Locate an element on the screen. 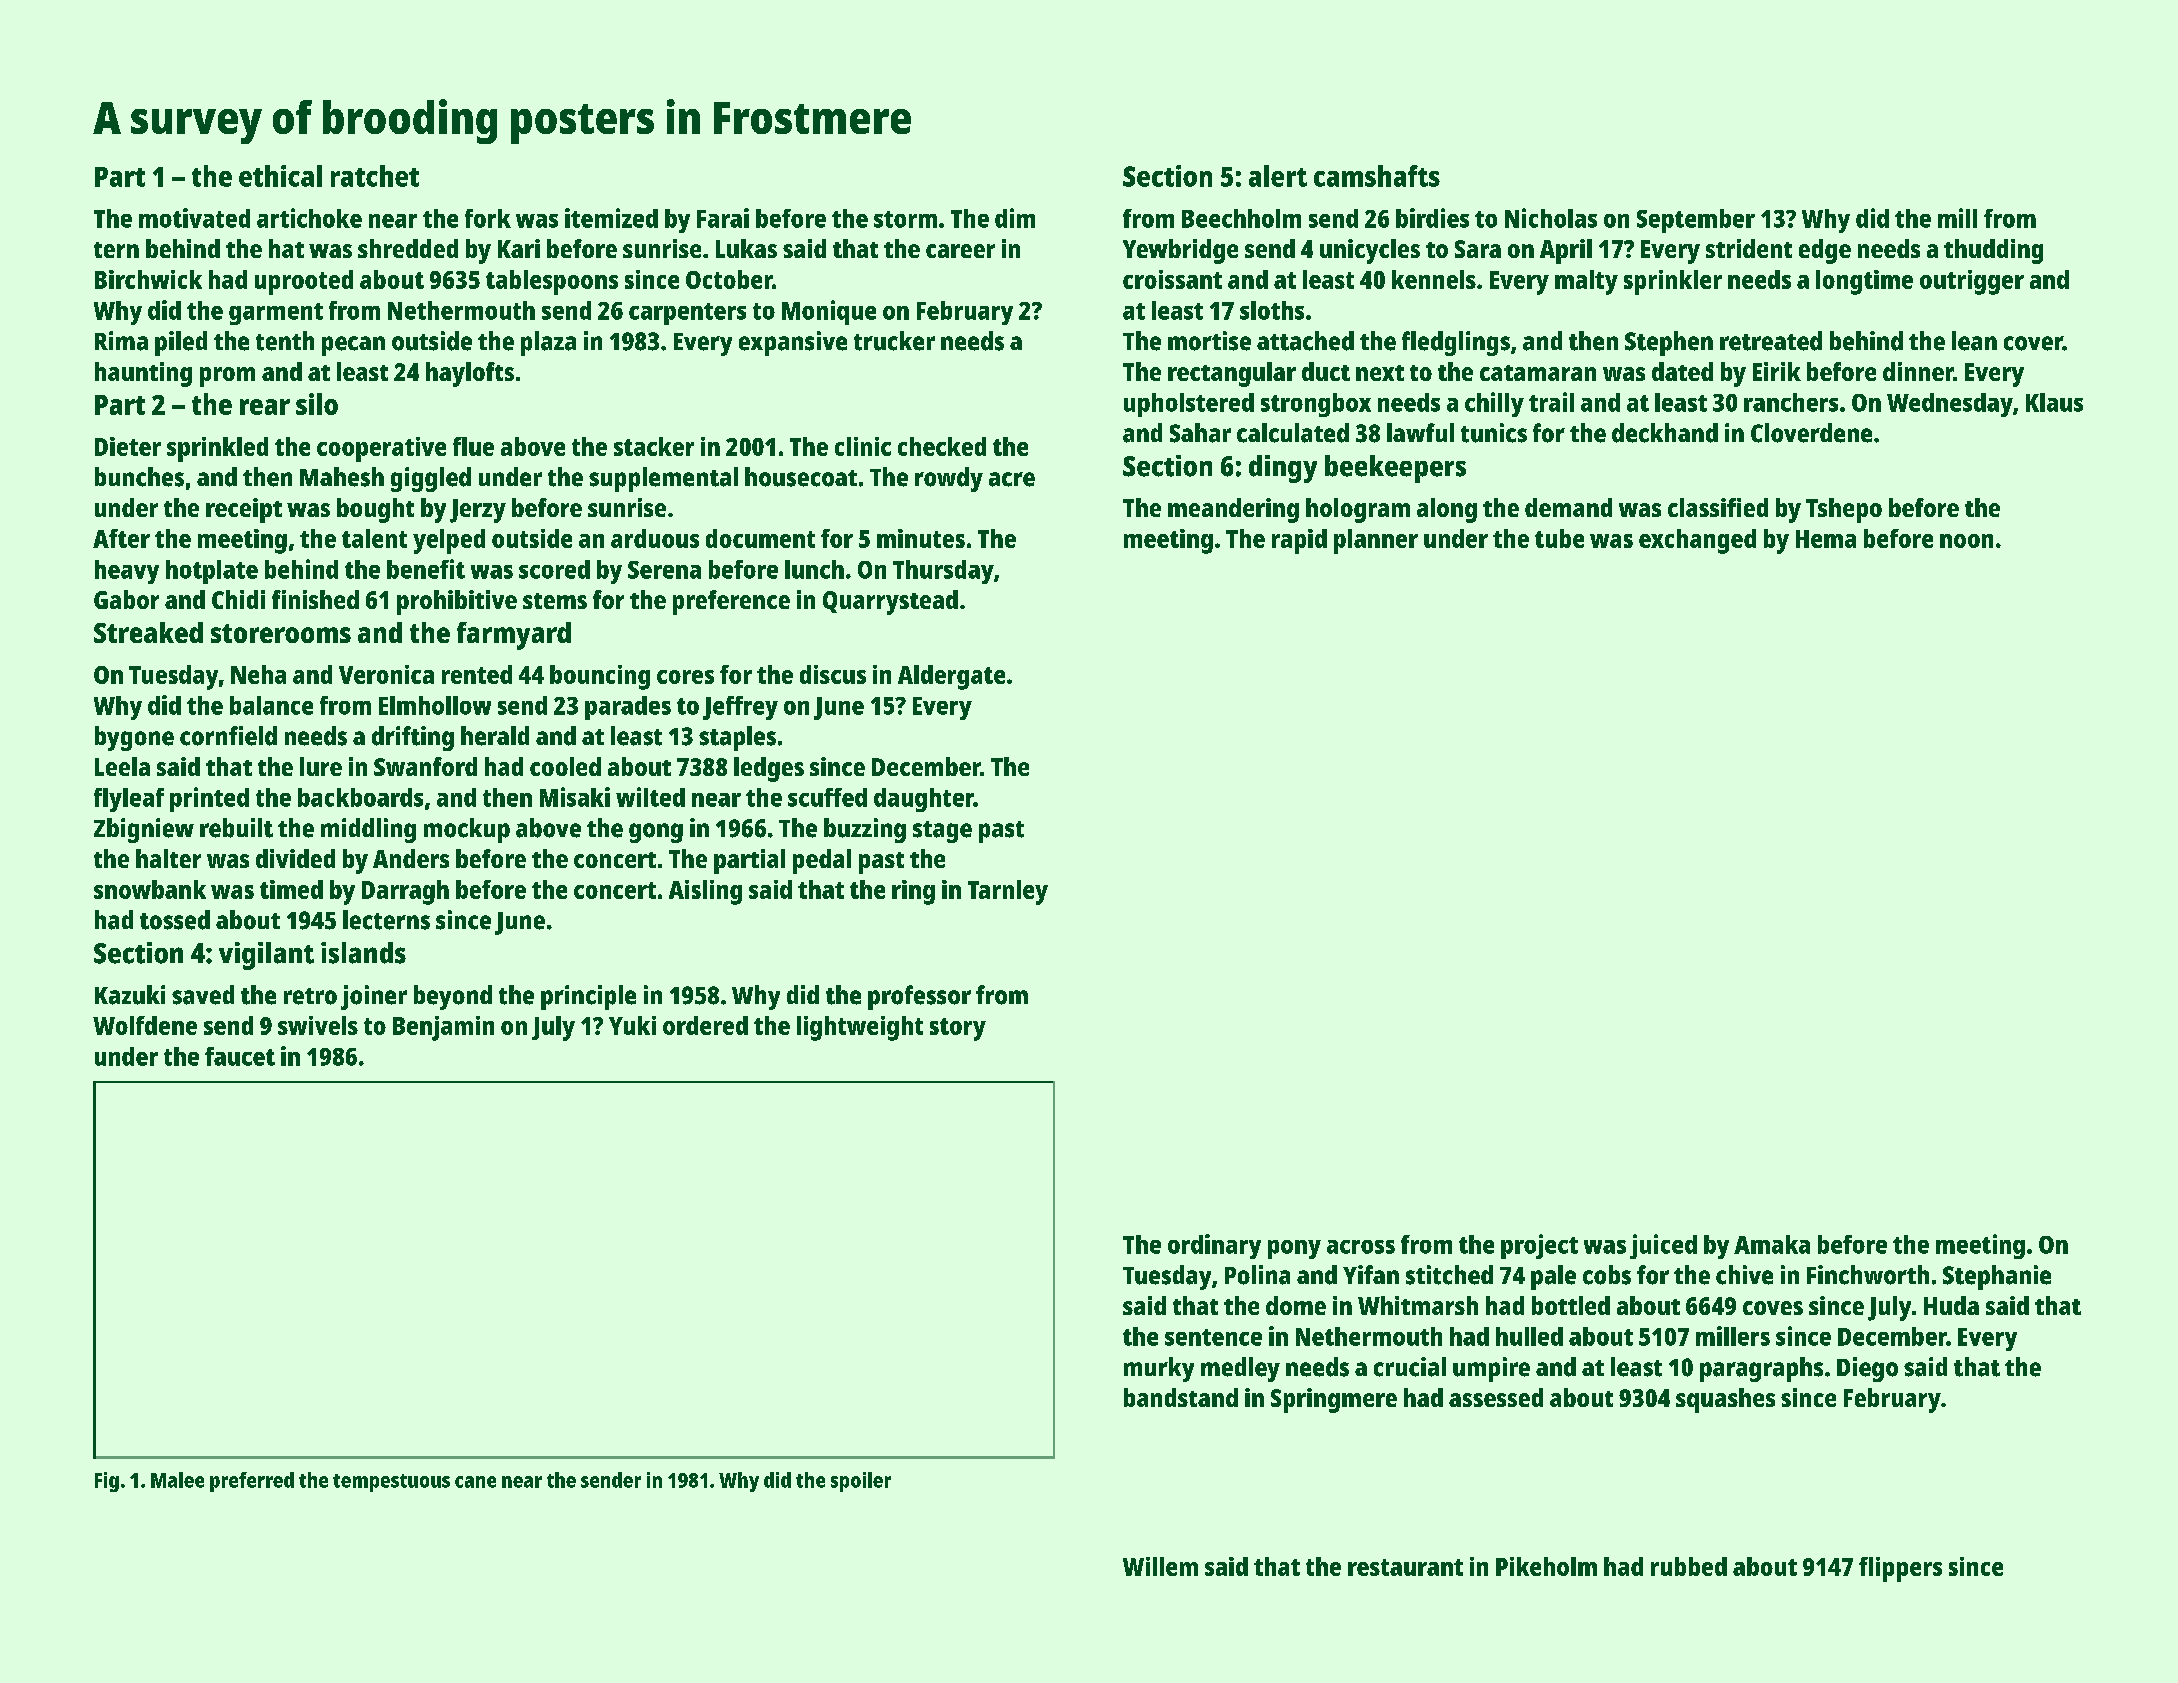  Amaka is located at coordinates (1772, 1244).
